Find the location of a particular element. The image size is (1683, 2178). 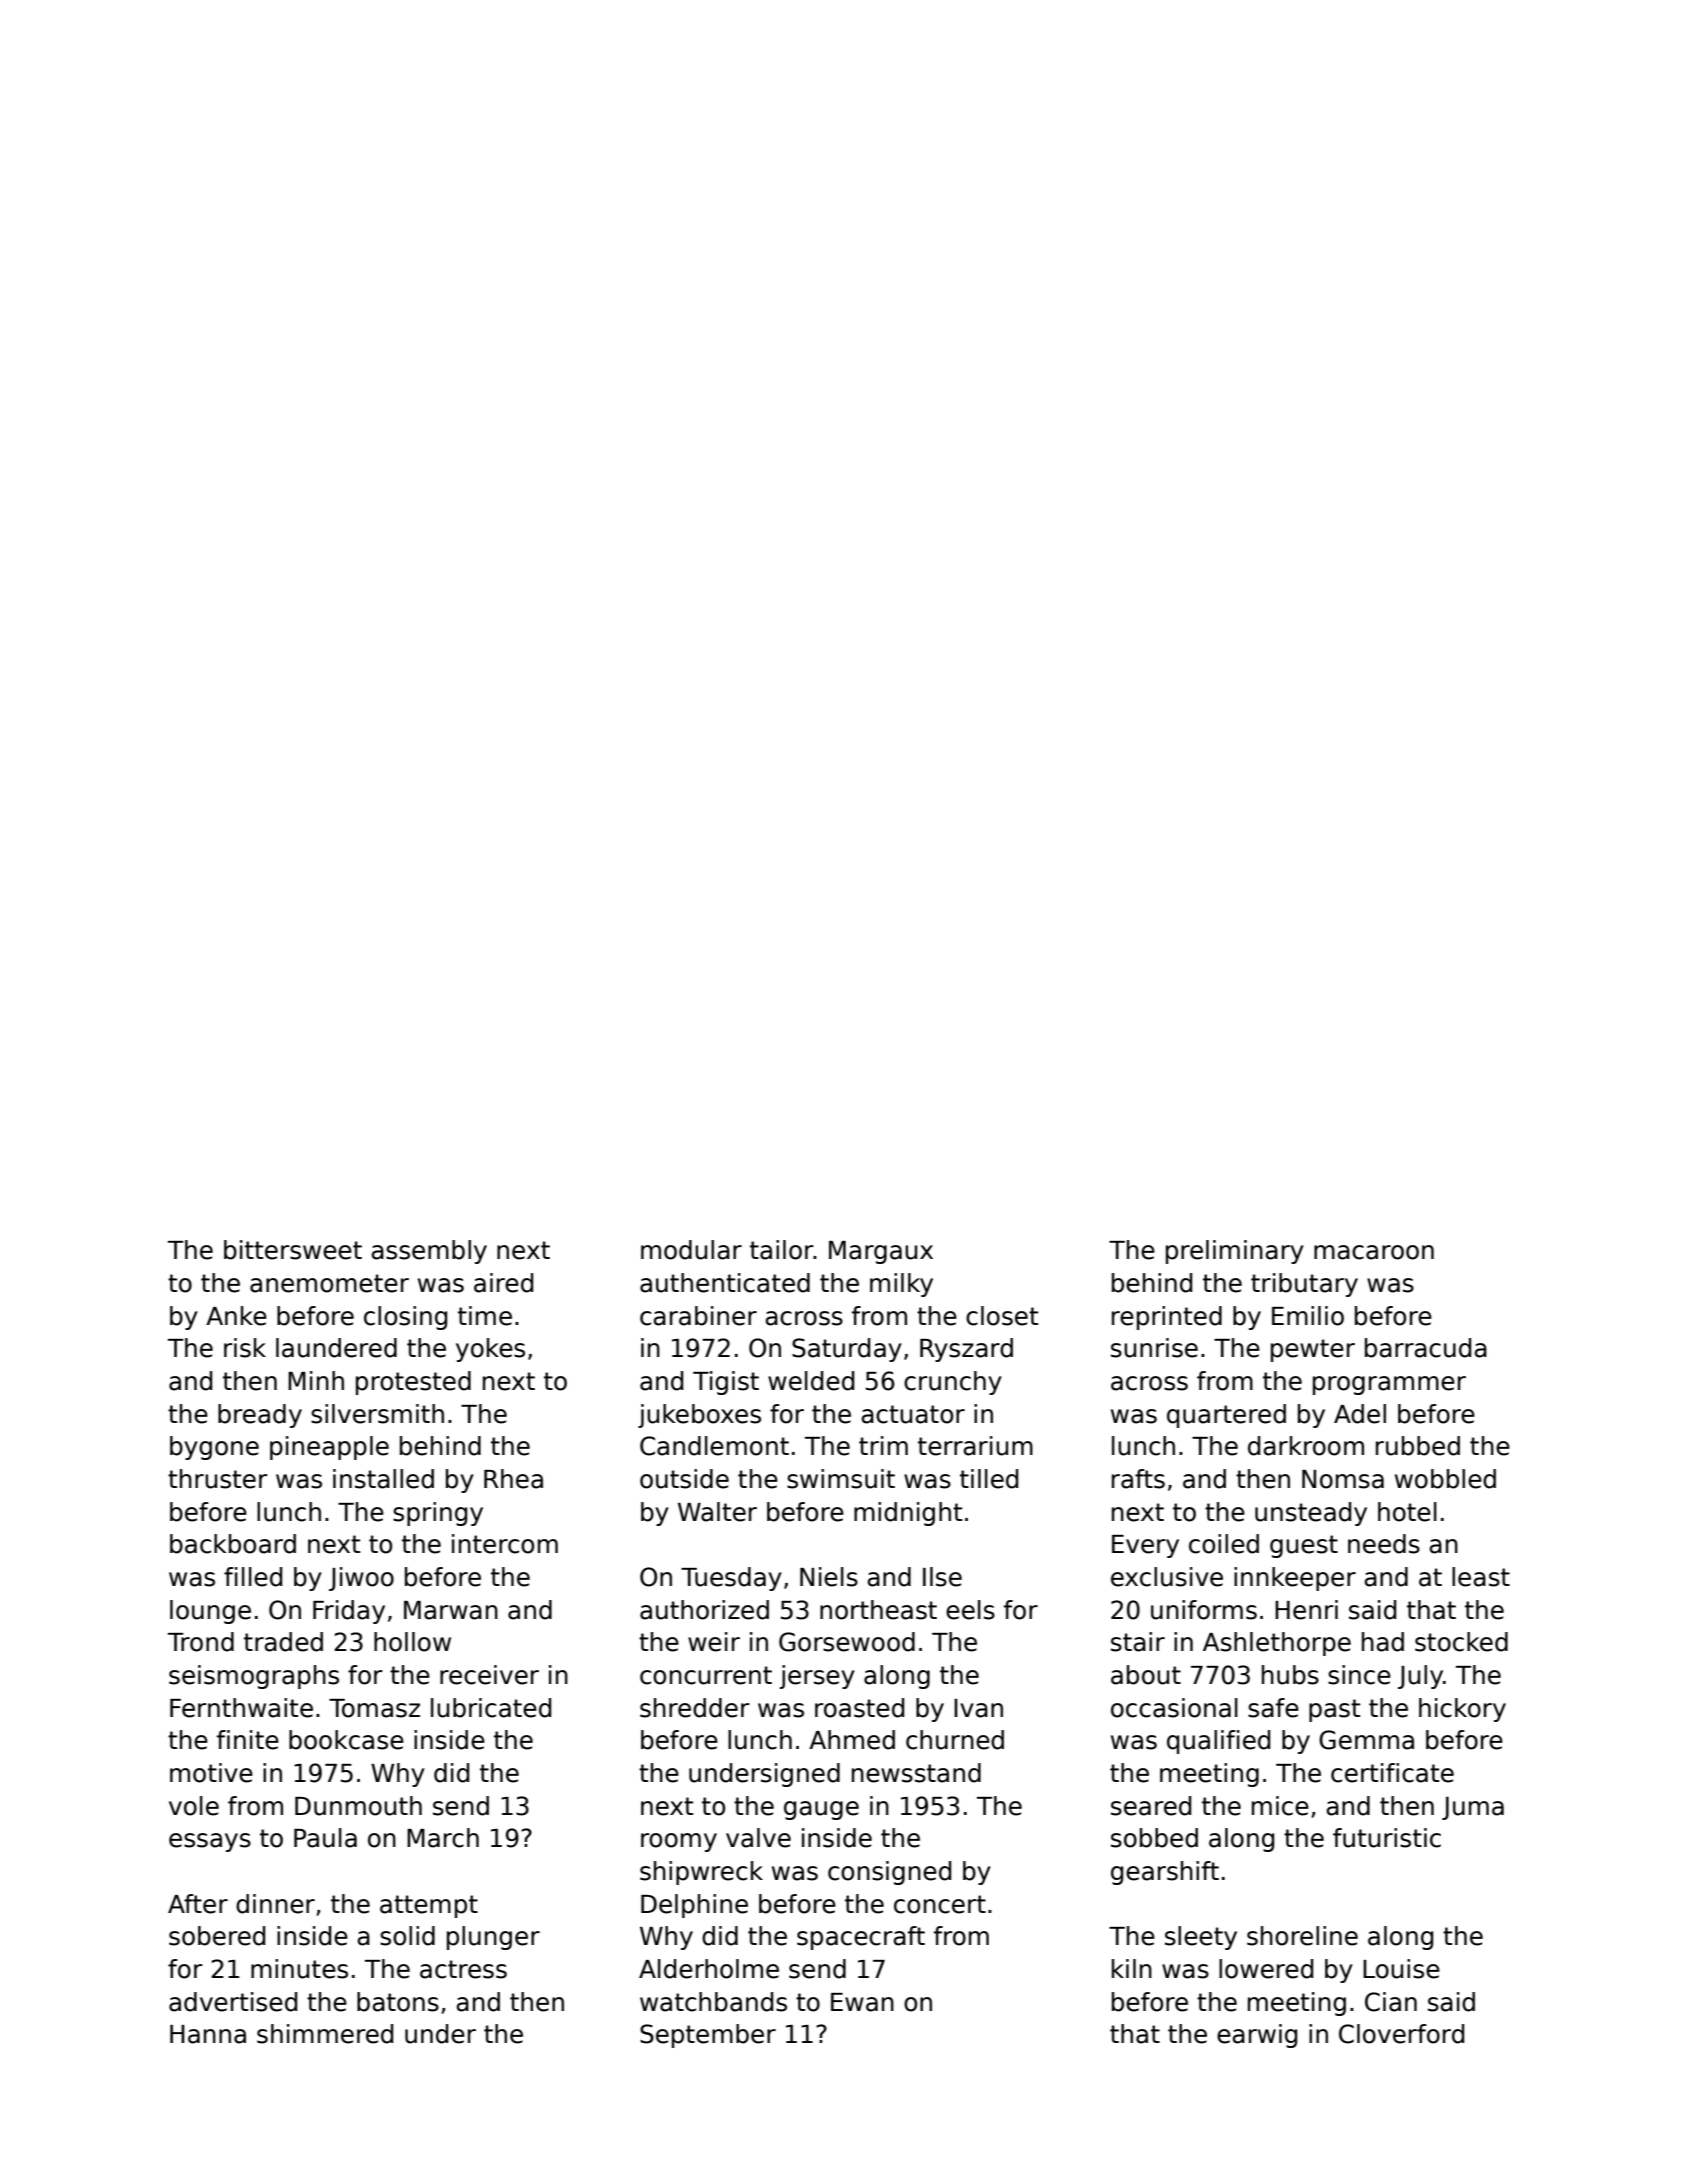

certificate is located at coordinates (1392, 1773).
